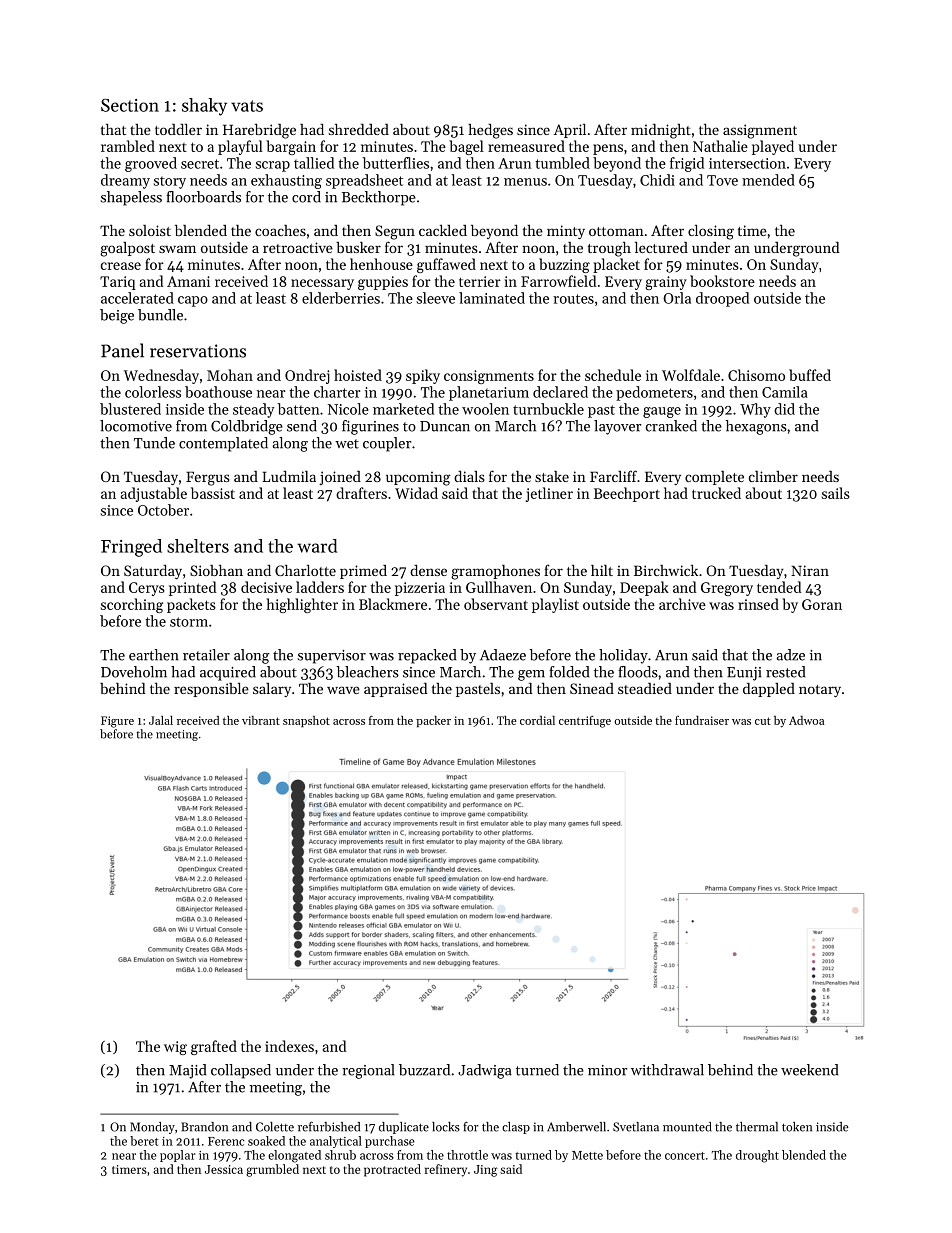  What do you see at coordinates (151, 164) in the page?
I see `grooved` at bounding box center [151, 164].
